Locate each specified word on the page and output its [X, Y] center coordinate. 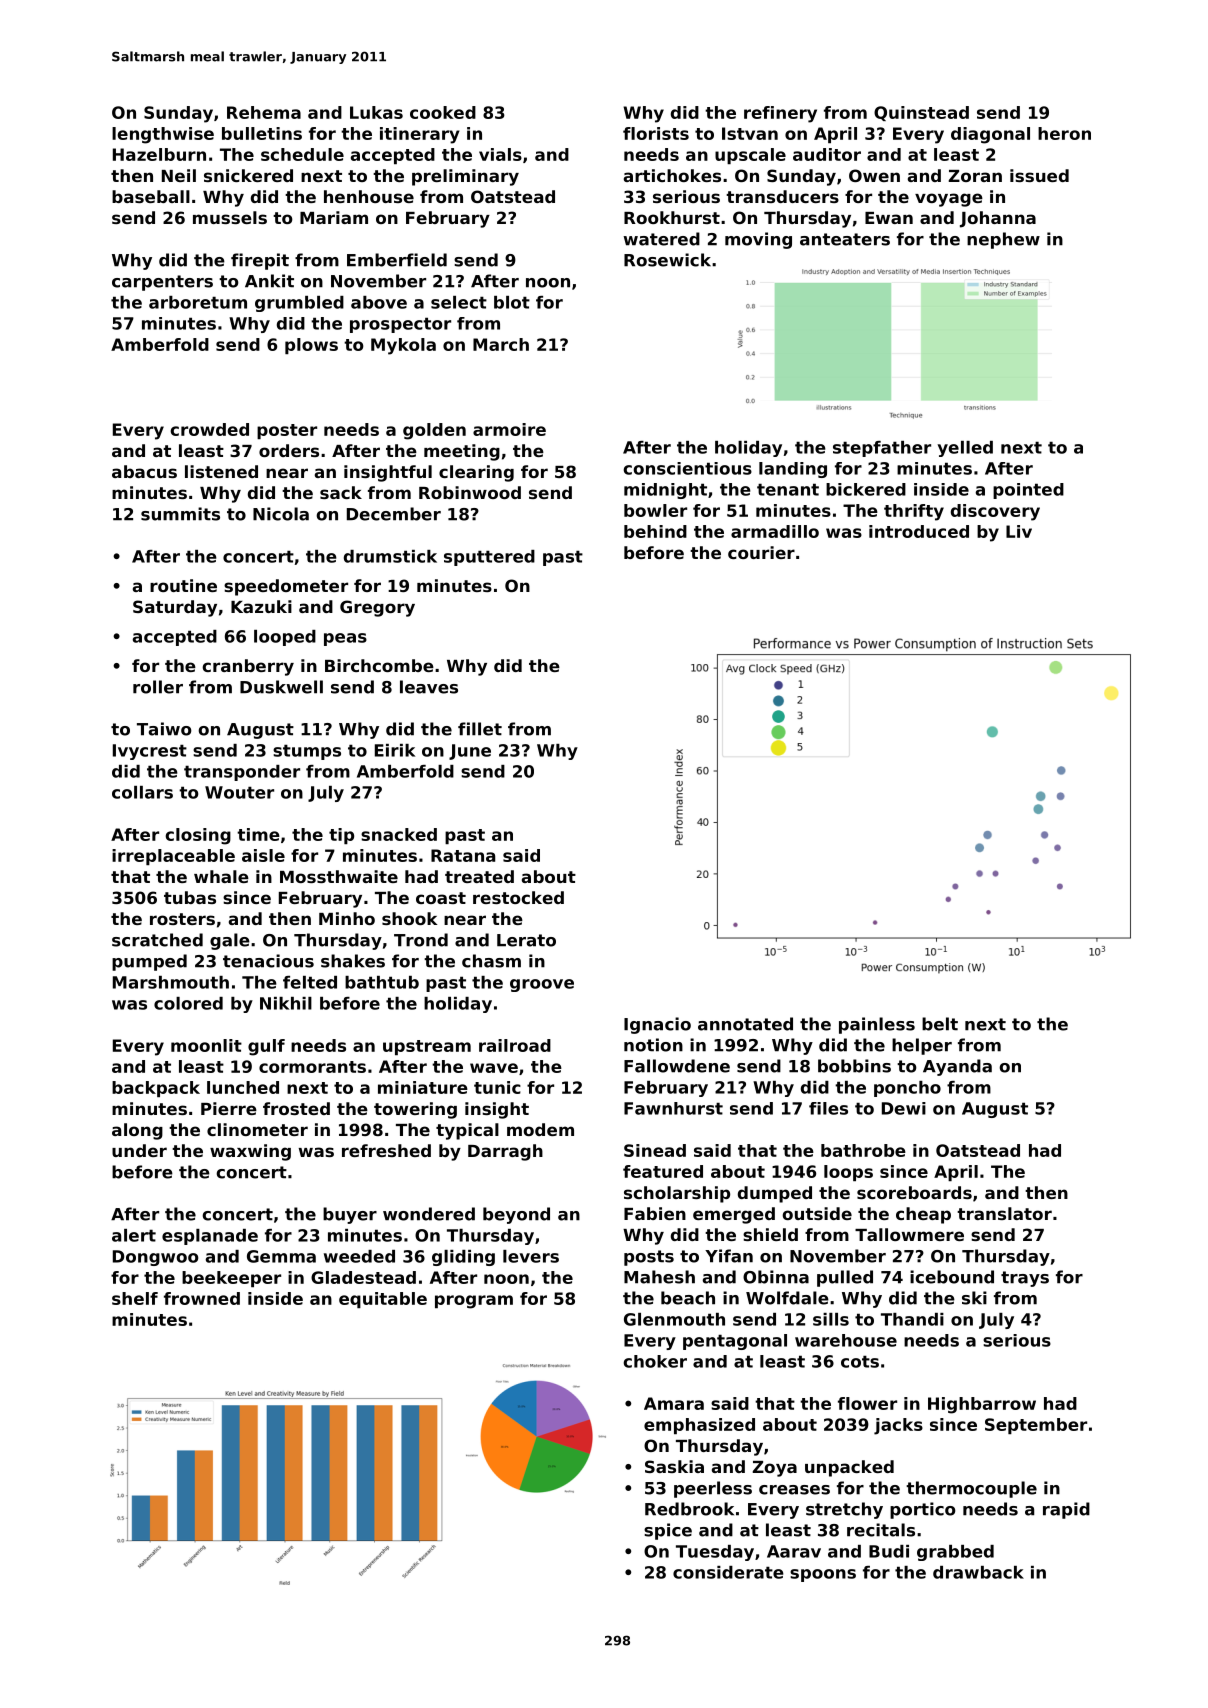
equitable [383, 1300]
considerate [728, 1572]
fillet [480, 729]
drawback [978, 1572]
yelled [965, 449]
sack [341, 492]
